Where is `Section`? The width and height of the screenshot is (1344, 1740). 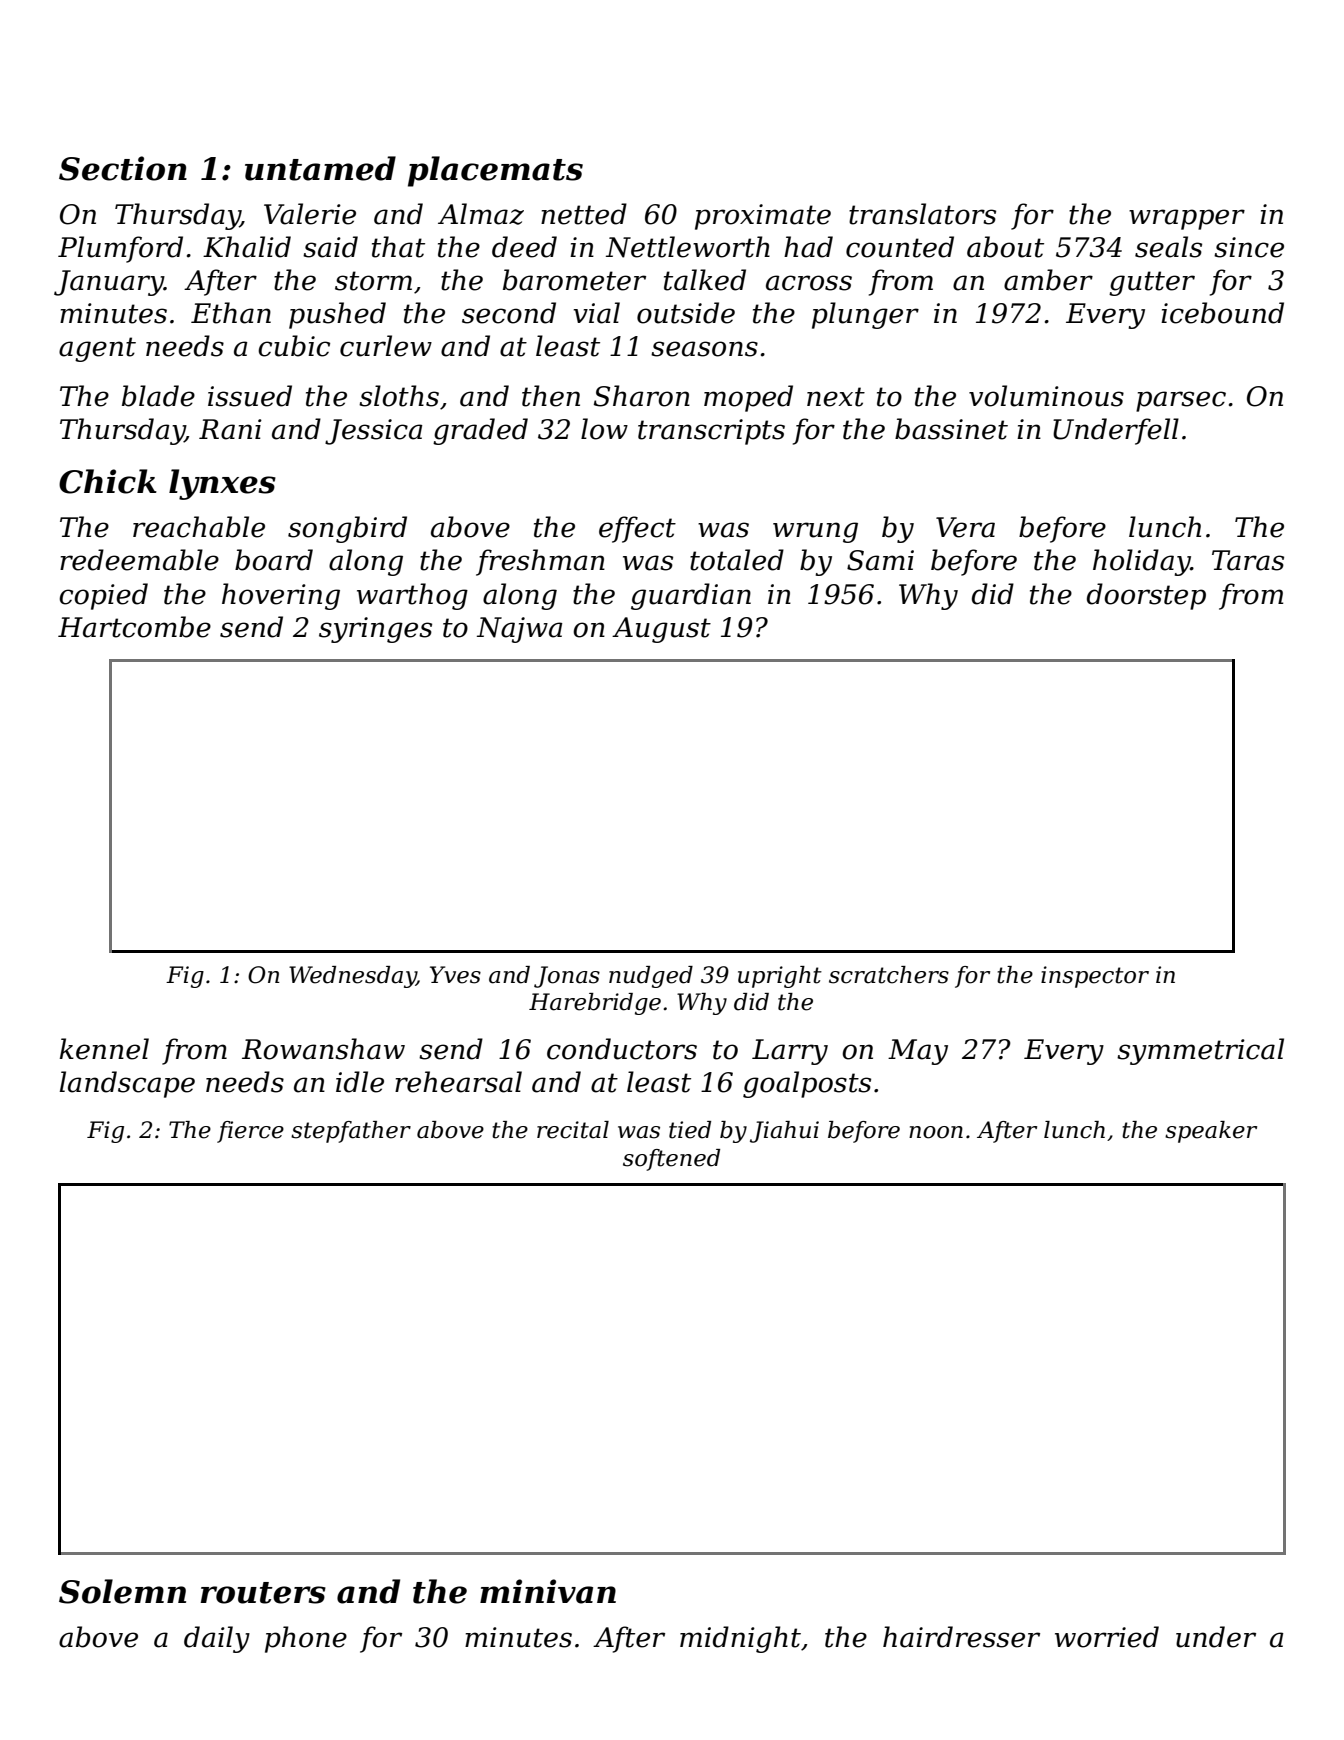
Section is located at coordinates (123, 168).
